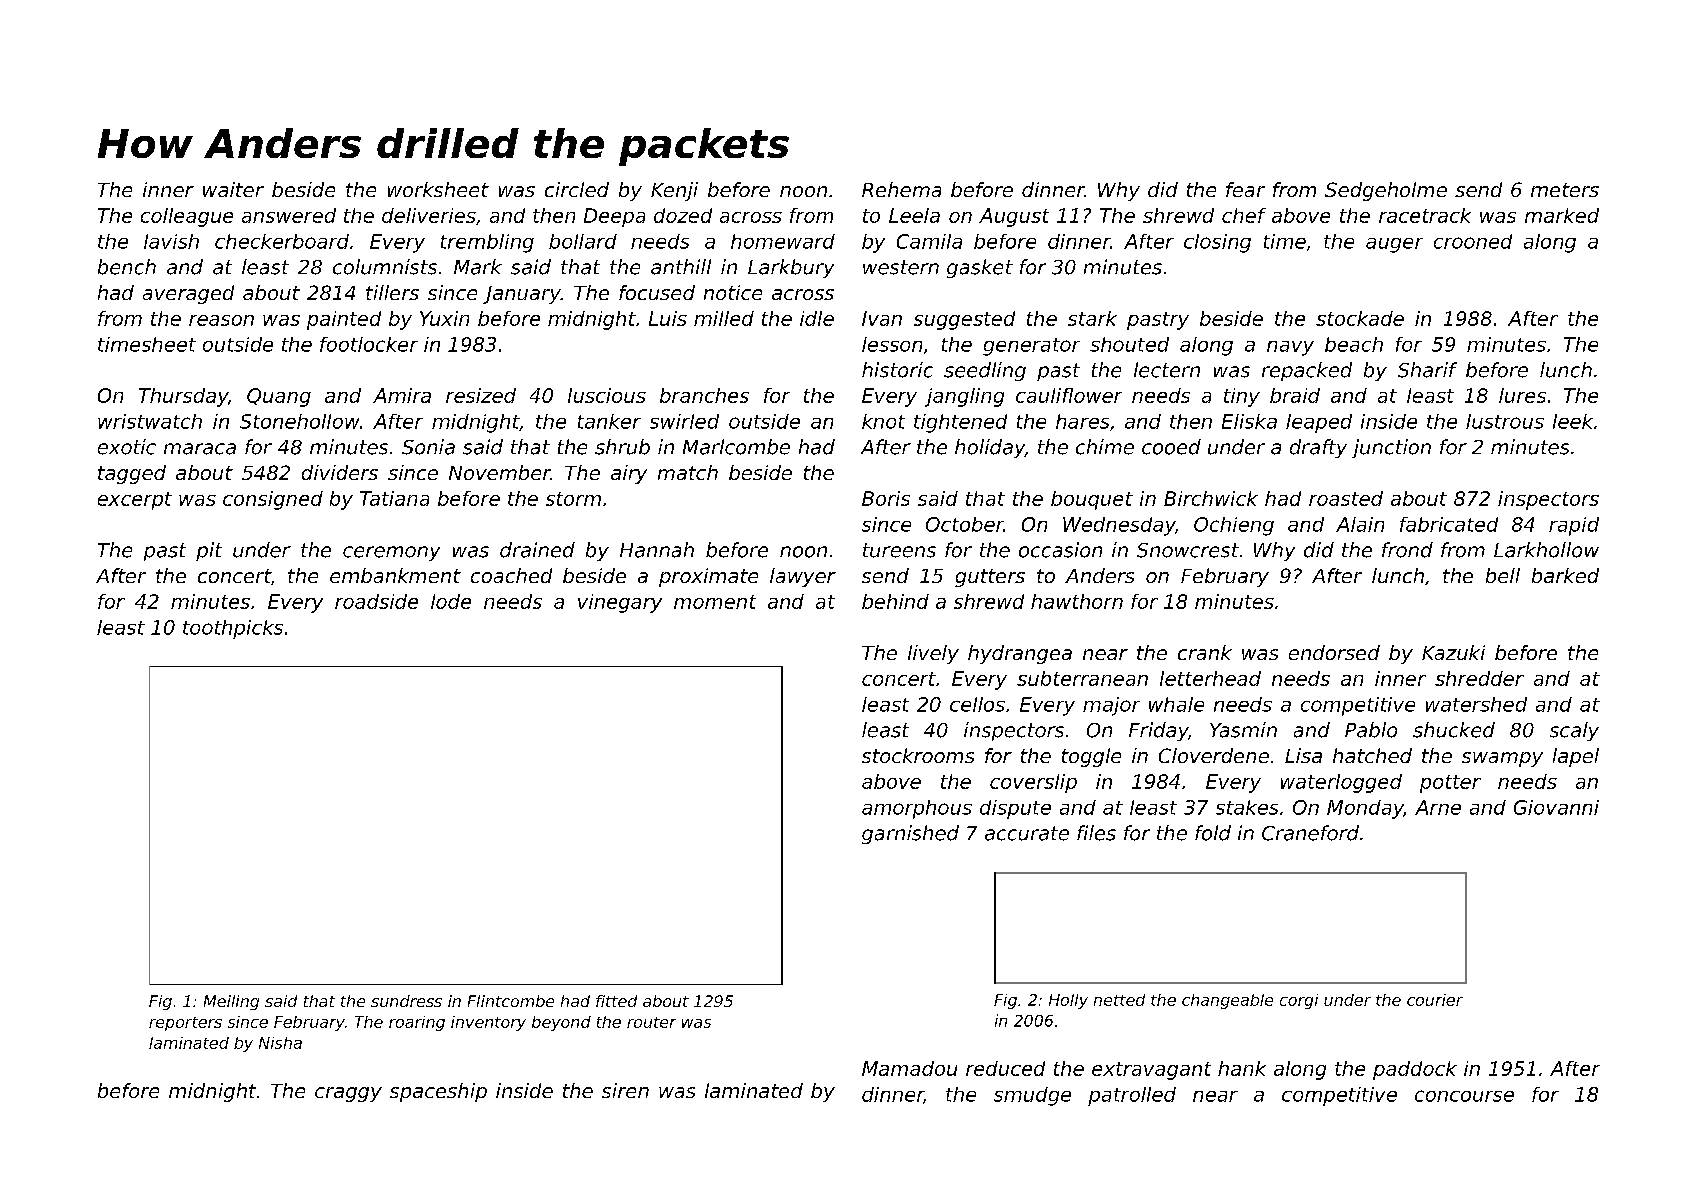 The image size is (1696, 1199). Describe the element at coordinates (918, 755) in the screenshot. I see `stockrooms` at that location.
